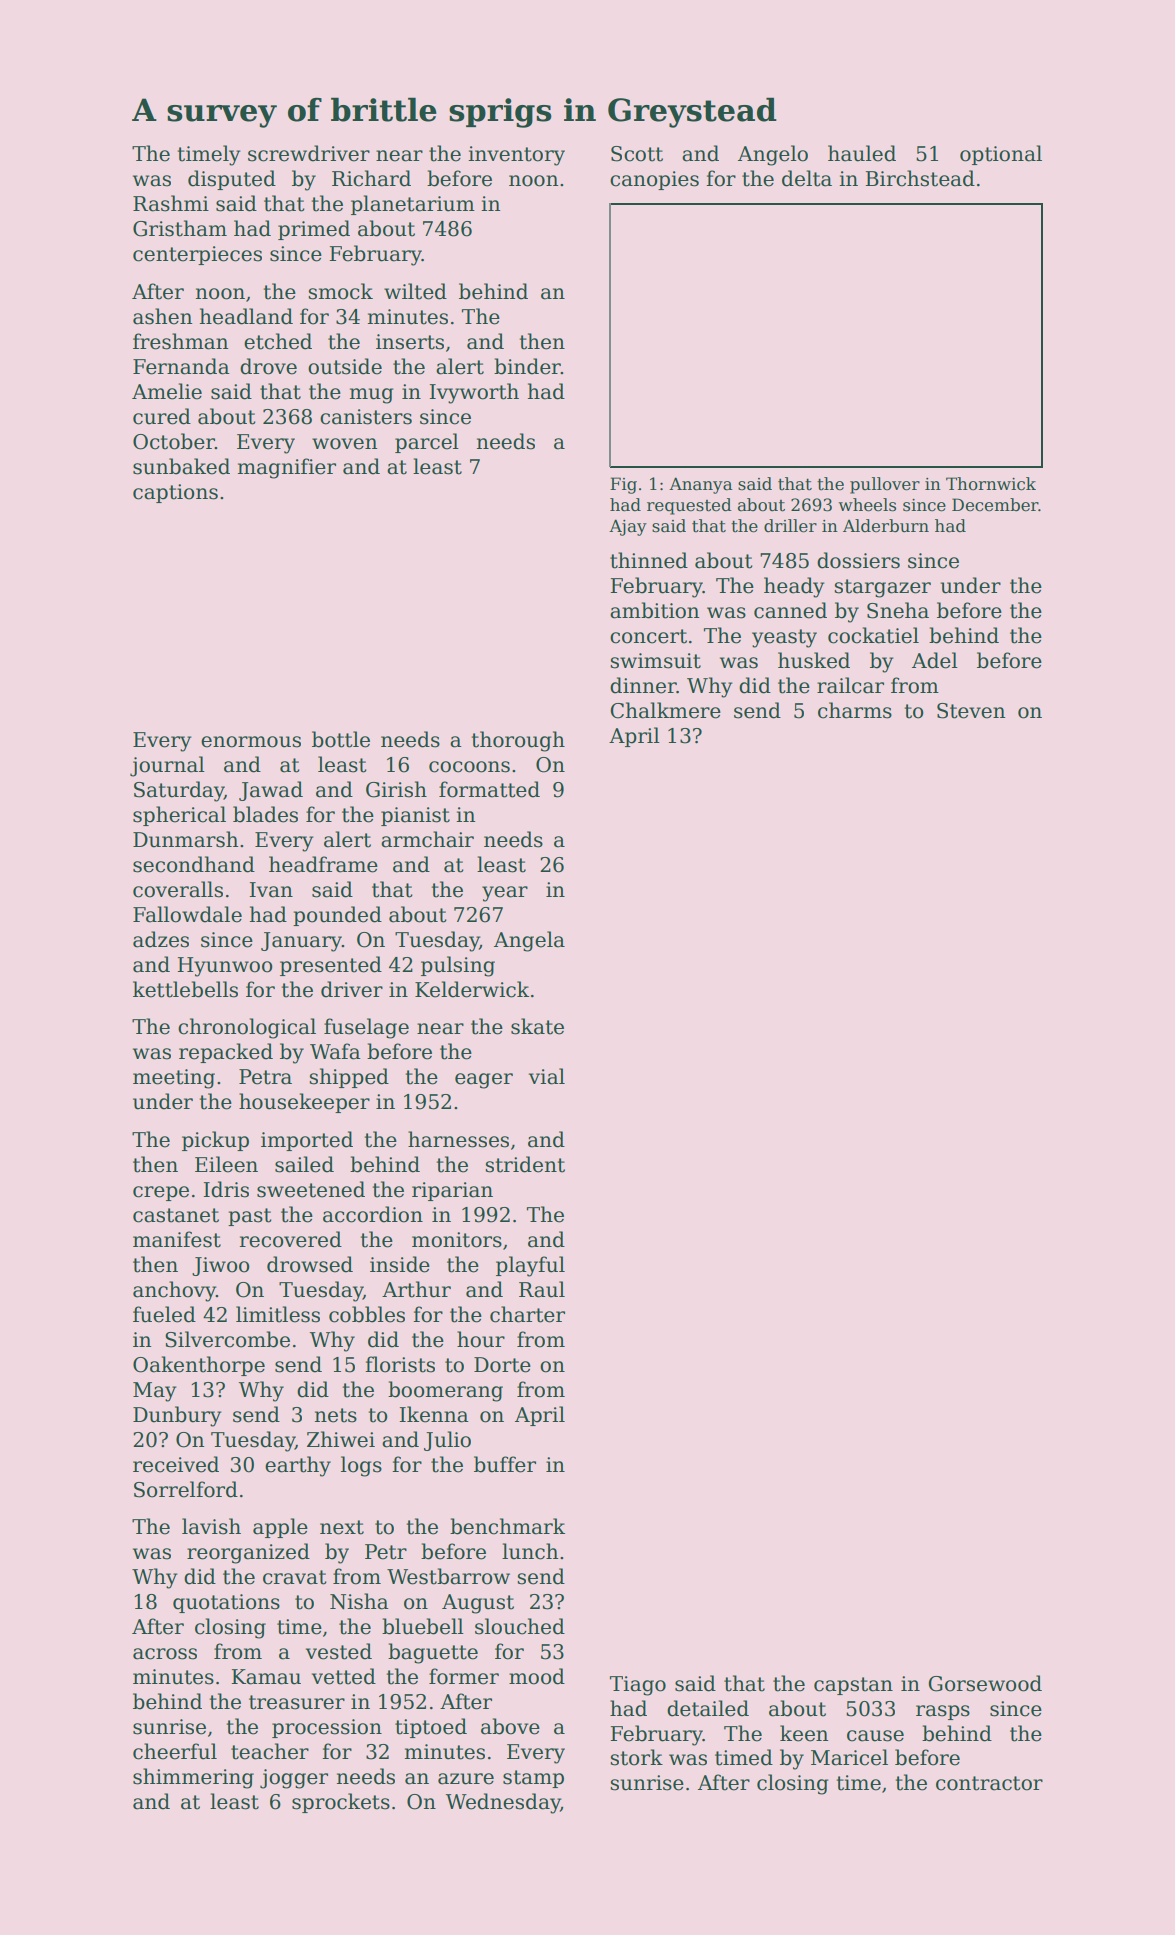  I want to click on smock, so click(341, 291).
